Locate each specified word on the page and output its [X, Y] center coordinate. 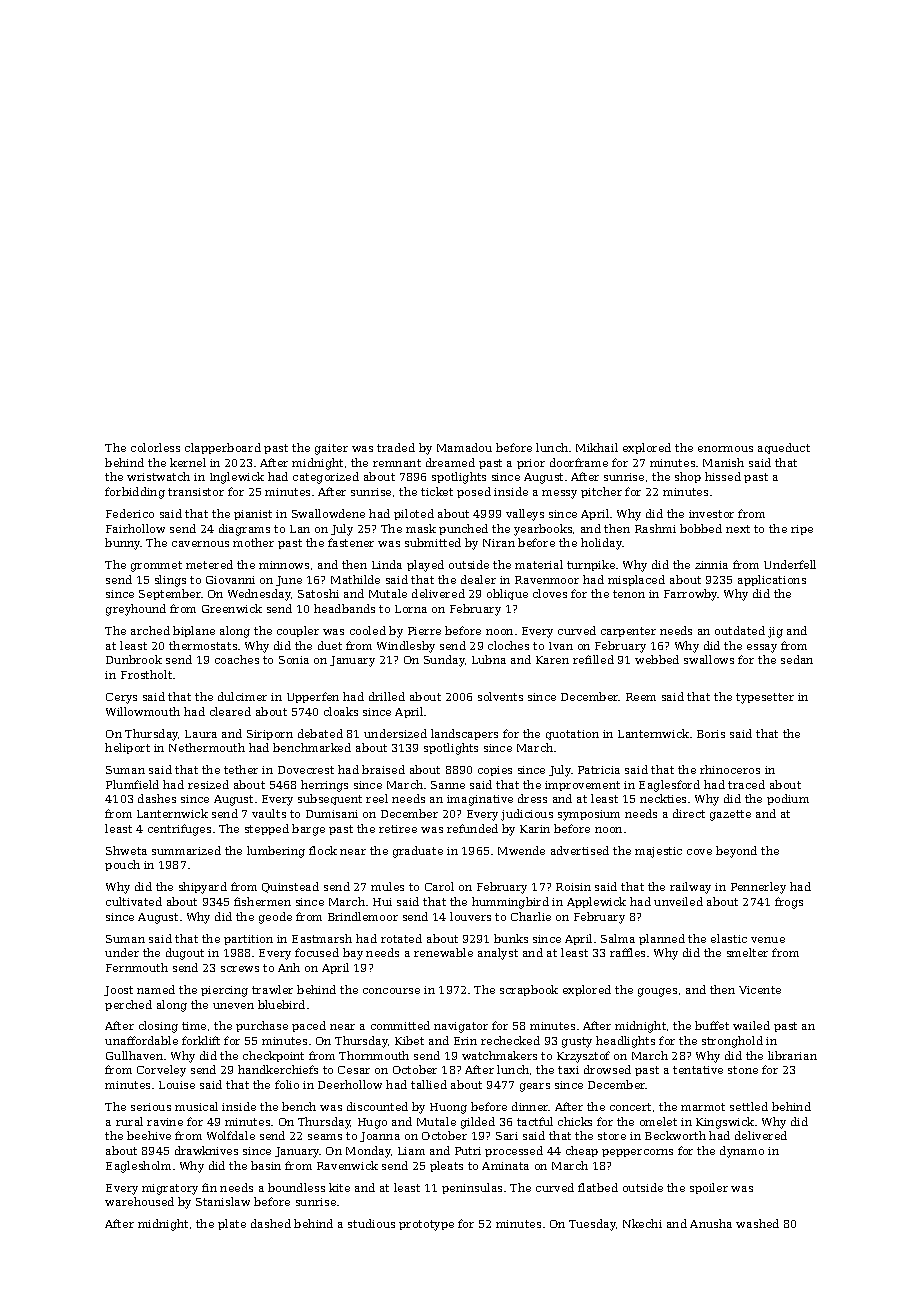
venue [768, 940]
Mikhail [597, 447]
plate [232, 1224]
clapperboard [223, 448]
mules [387, 886]
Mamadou [464, 447]
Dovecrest [306, 770]
